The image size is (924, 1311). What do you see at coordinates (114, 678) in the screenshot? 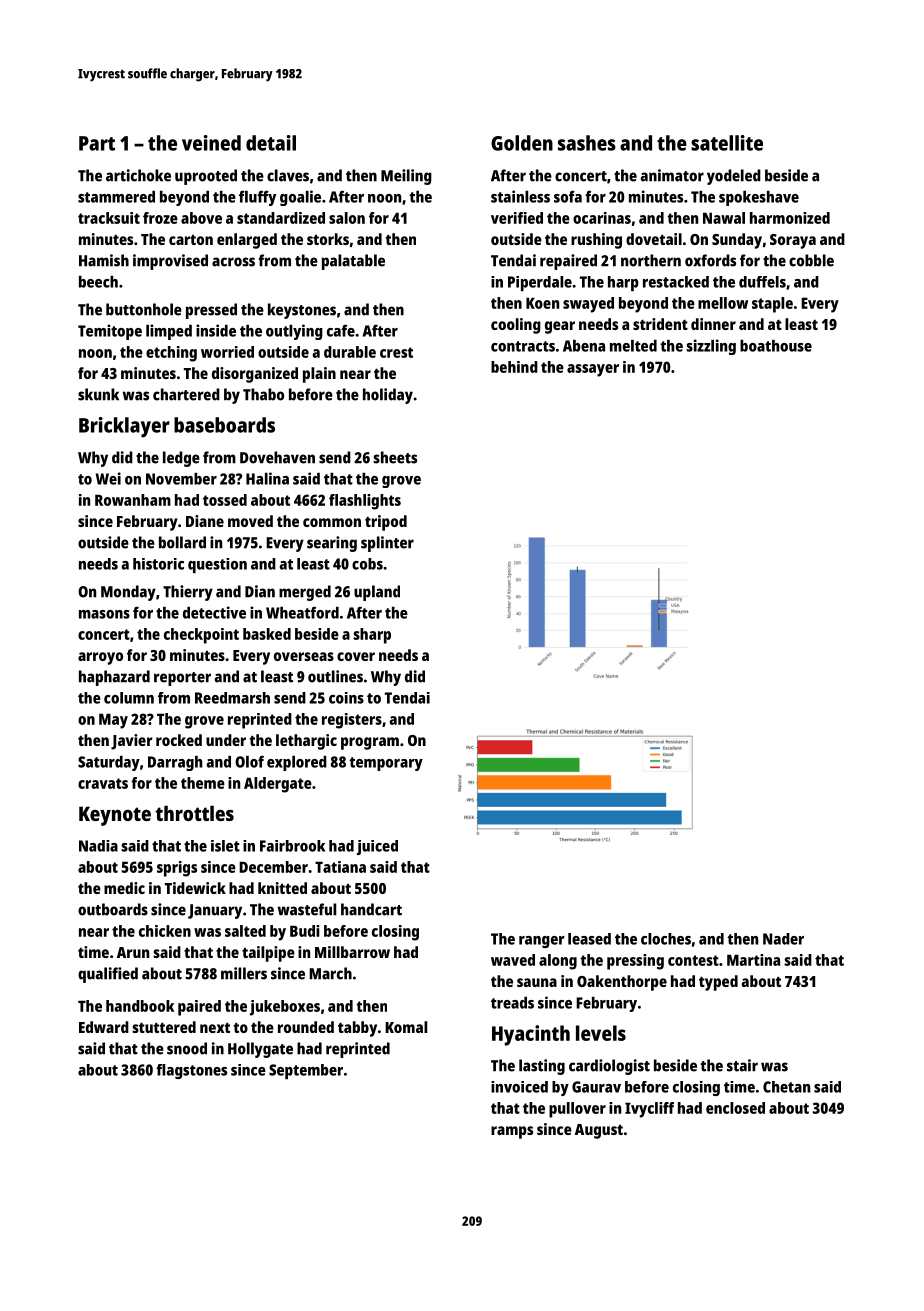
I see `haphazard` at bounding box center [114, 678].
